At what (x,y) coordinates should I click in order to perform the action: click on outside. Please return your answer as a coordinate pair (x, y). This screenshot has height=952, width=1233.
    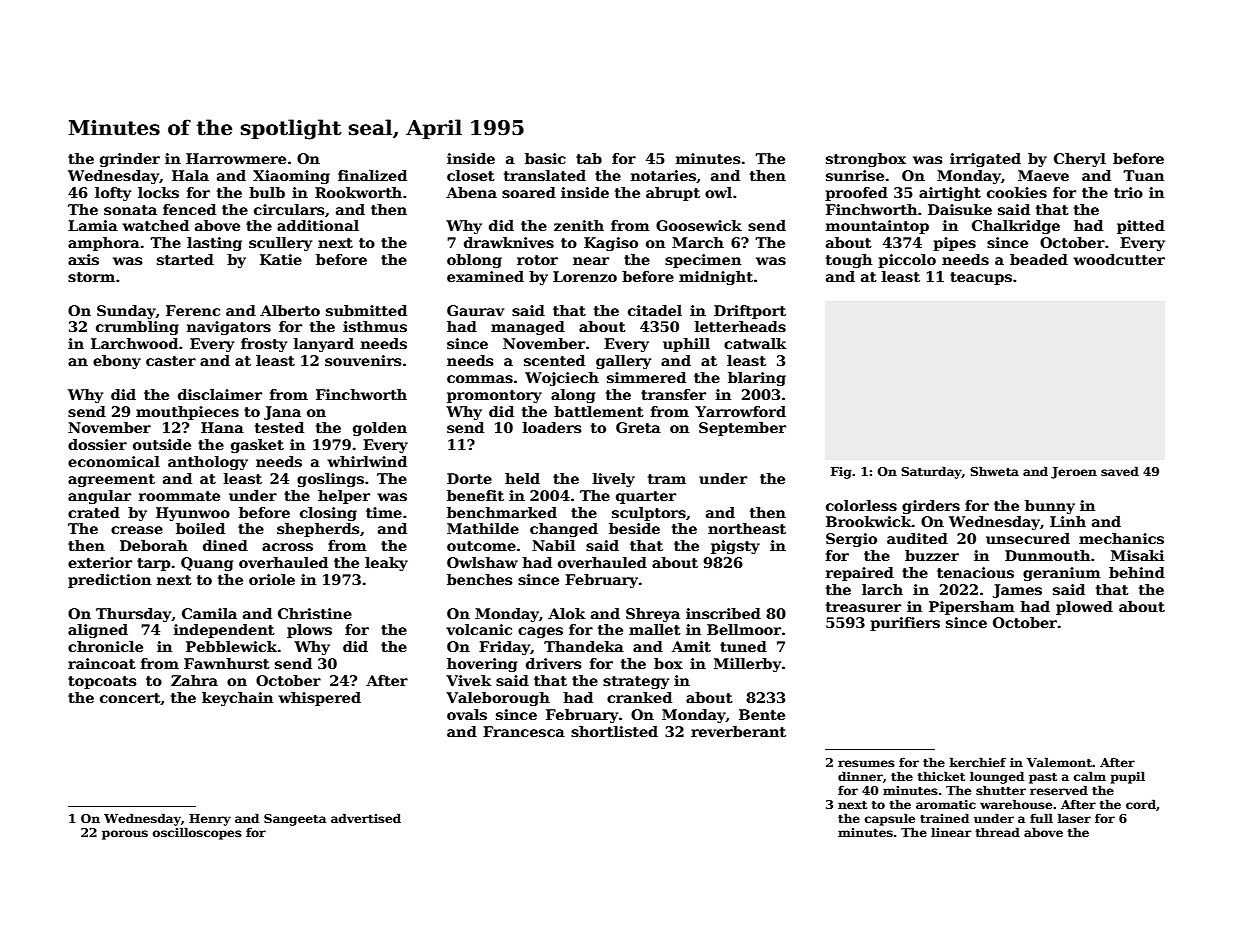
    Looking at the image, I should click on (162, 444).
